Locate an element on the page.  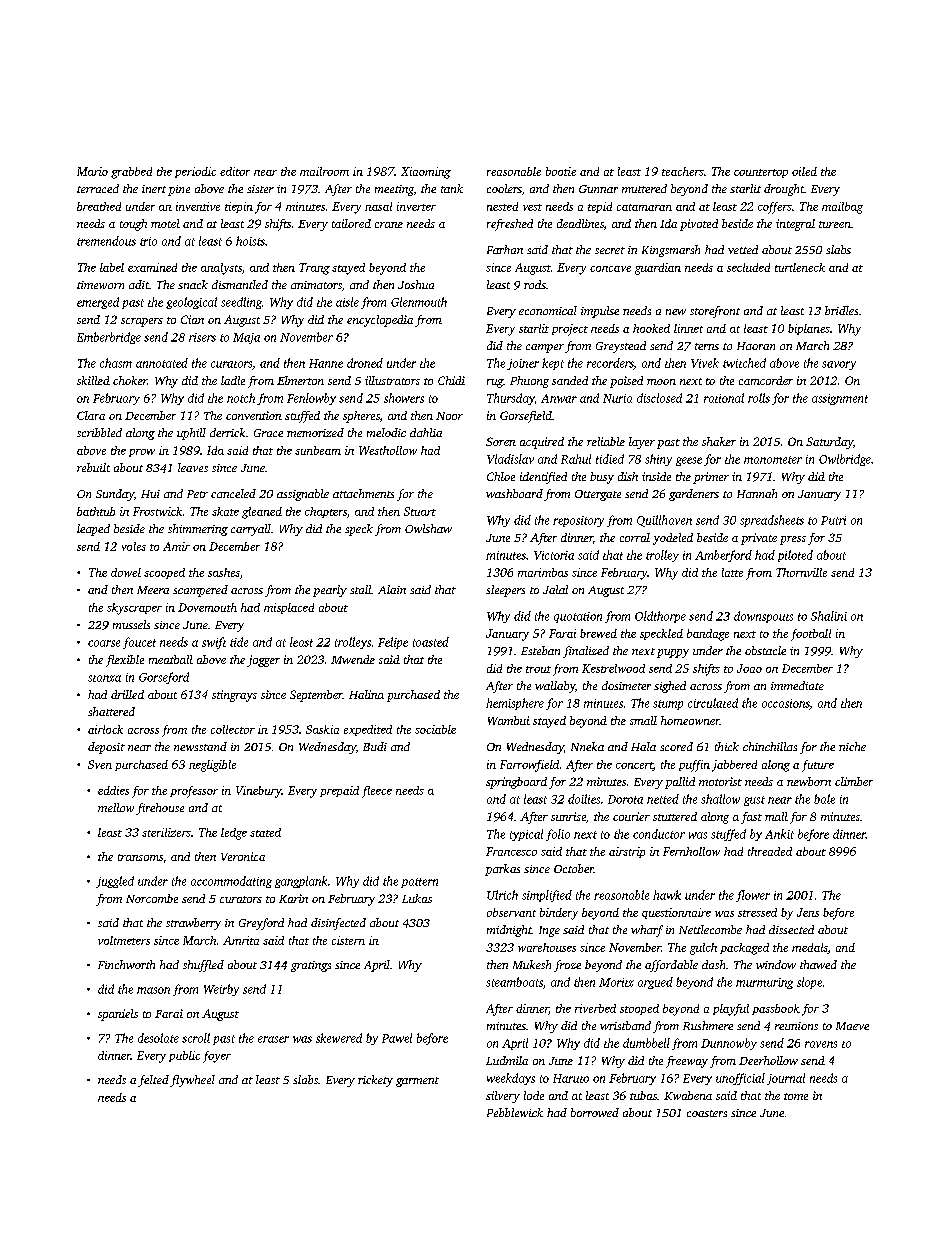
Sven is located at coordinates (100, 764).
